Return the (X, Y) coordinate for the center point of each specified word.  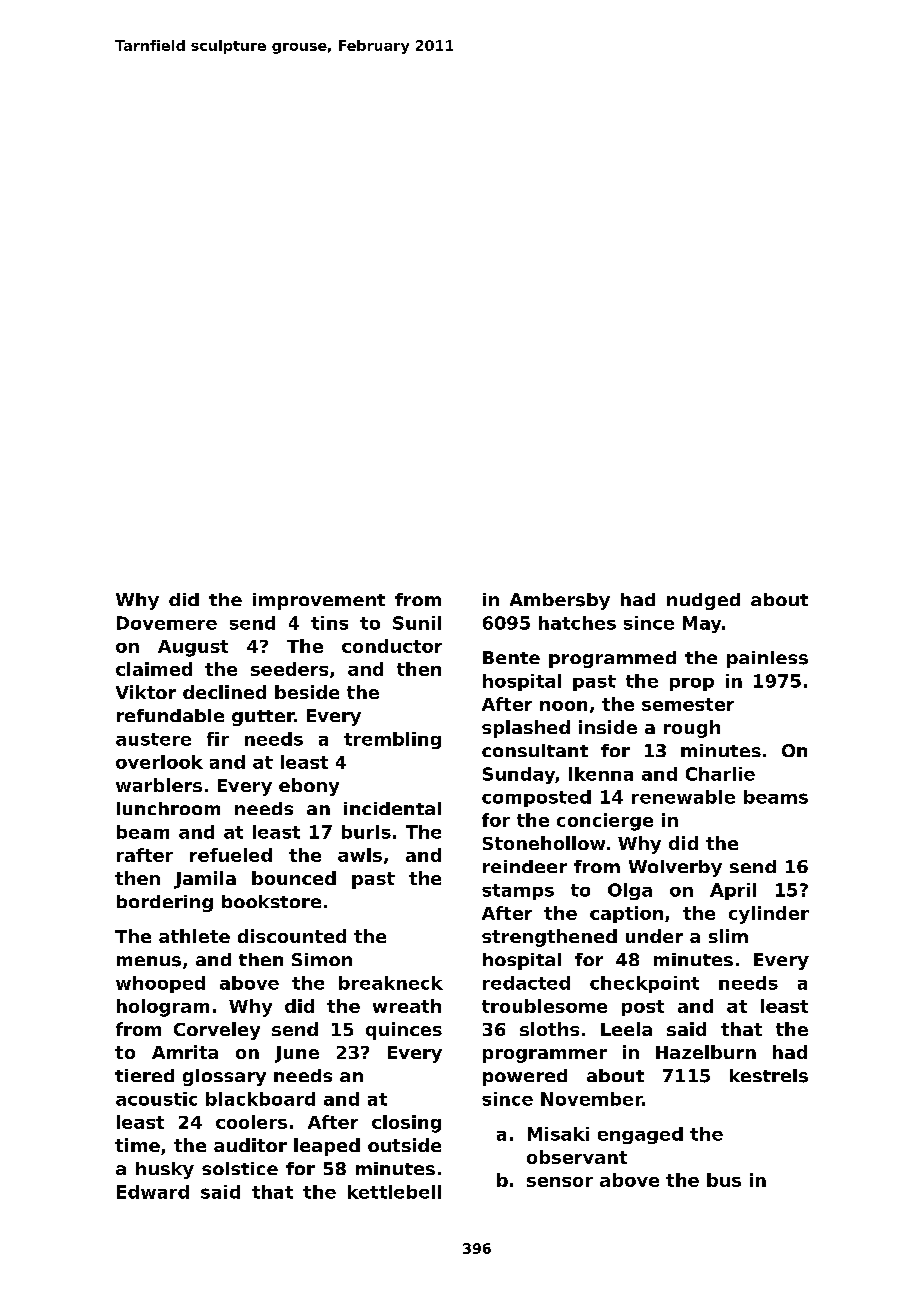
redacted (526, 983)
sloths (549, 1029)
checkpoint (644, 984)
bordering (165, 903)
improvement (319, 601)
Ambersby (560, 601)
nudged (703, 601)
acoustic (156, 1099)
